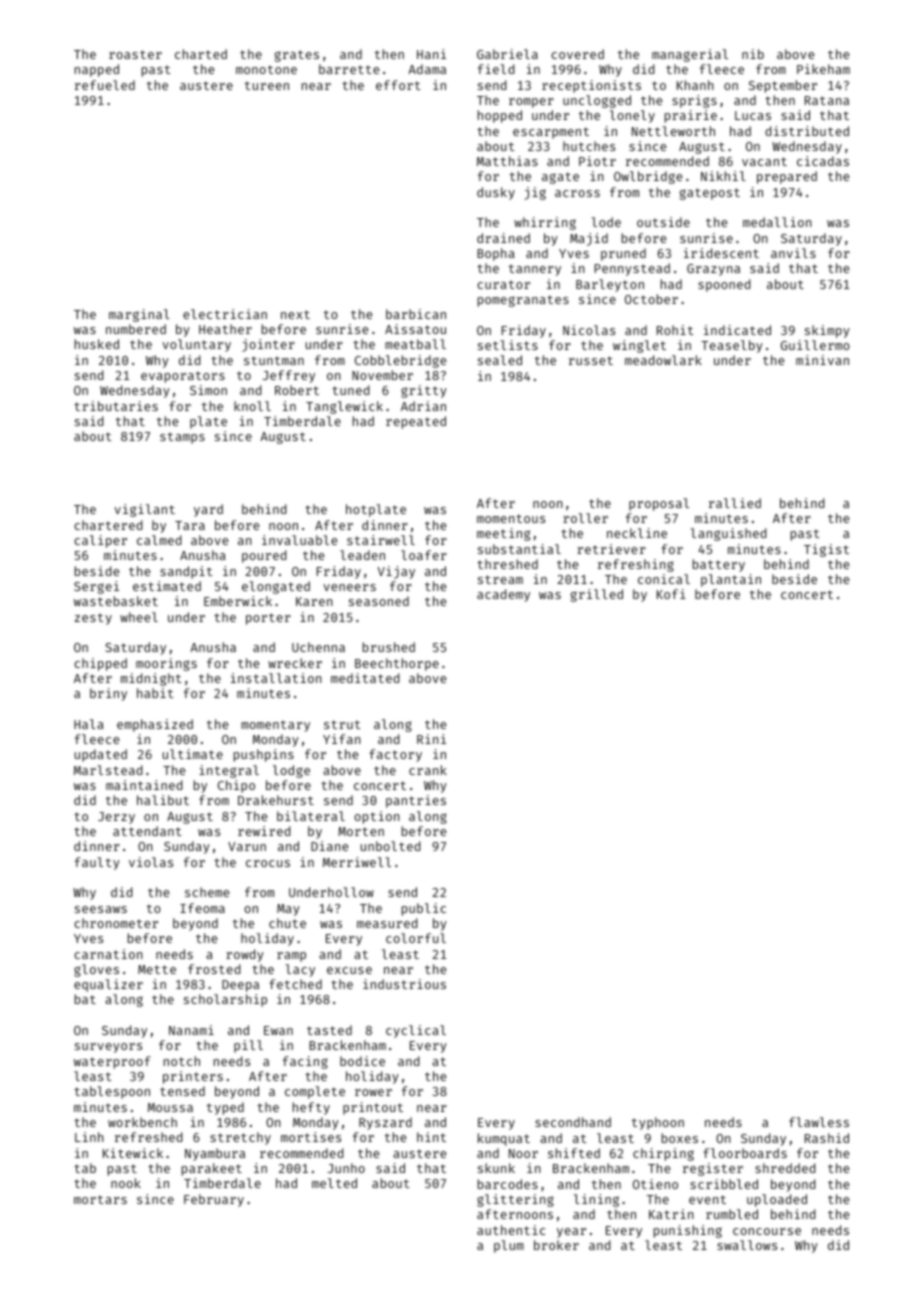 The height and width of the document is (1314, 924). Describe the element at coordinates (252, 406) in the document. I see `knoll` at that location.
